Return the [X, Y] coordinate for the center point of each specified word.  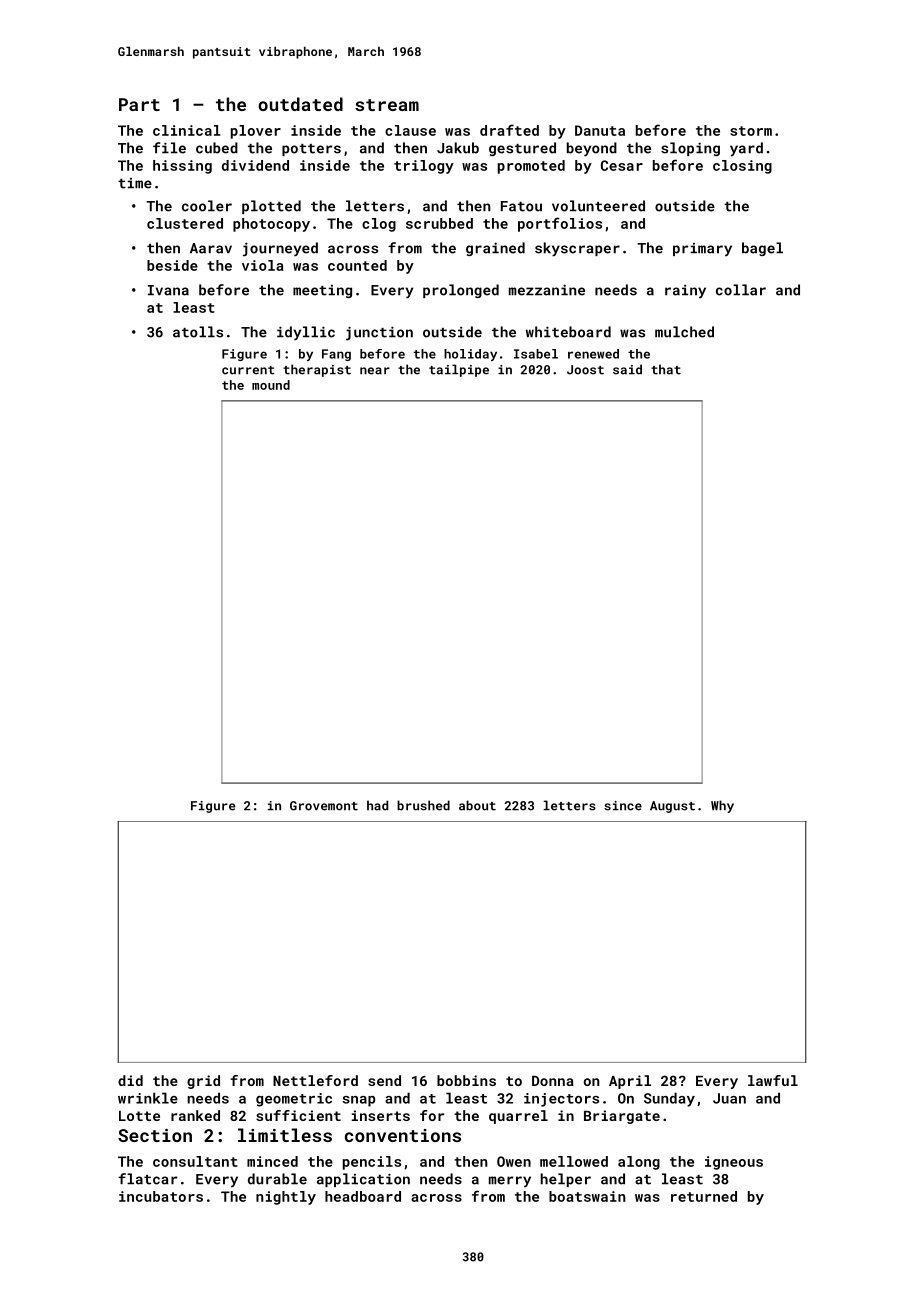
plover [256, 132]
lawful [773, 1080]
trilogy [424, 167]
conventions [403, 1135]
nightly [286, 1198]
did [130, 1080]
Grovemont [324, 806]
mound [271, 385]
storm [751, 131]
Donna [553, 1081]
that [666, 369]
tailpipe [459, 370]
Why [722, 806]
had [377, 805]
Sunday [669, 1099]
